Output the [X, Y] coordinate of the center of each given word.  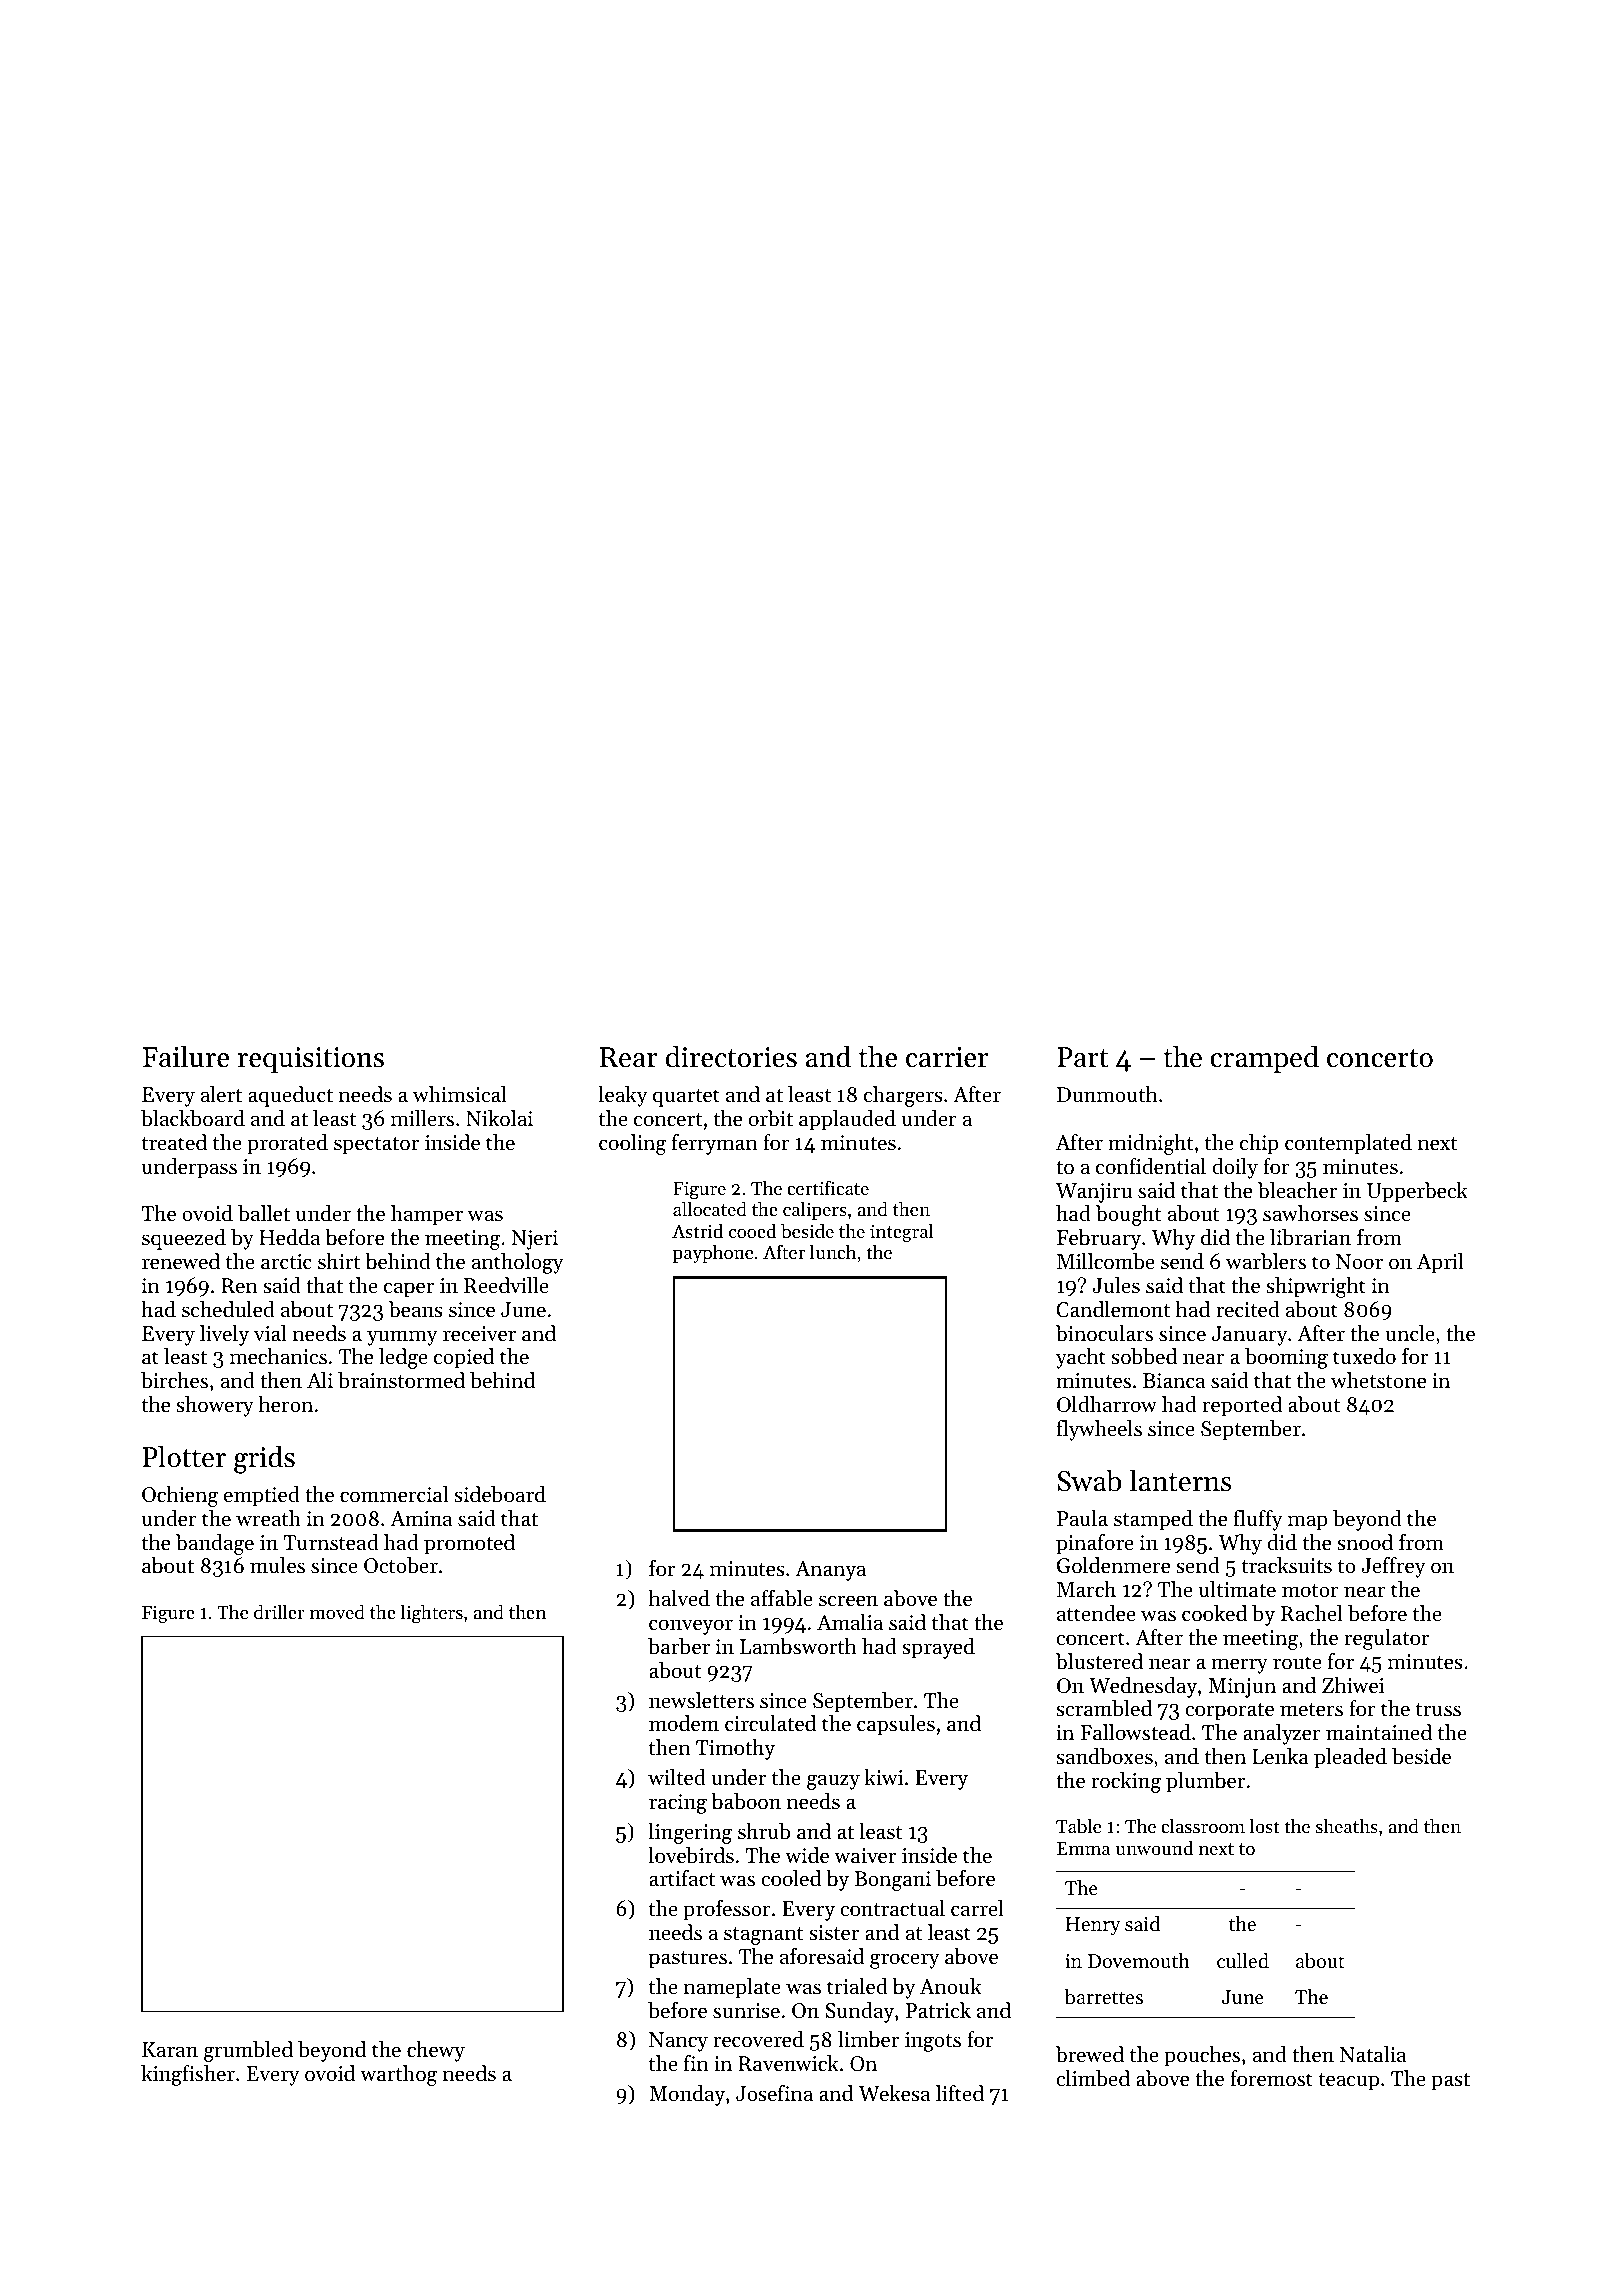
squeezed [184, 1239]
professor [727, 1910]
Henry [1093, 1926]
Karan [170, 2049]
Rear [629, 1057]
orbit [771, 1118]
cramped [1264, 1059]
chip [1259, 1144]
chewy [436, 2051]
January [1249, 1336]
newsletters [701, 1700]
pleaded [1350, 1758]
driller [279, 1611]
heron [286, 1404]
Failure [186, 1056]
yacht [1081, 1358]
